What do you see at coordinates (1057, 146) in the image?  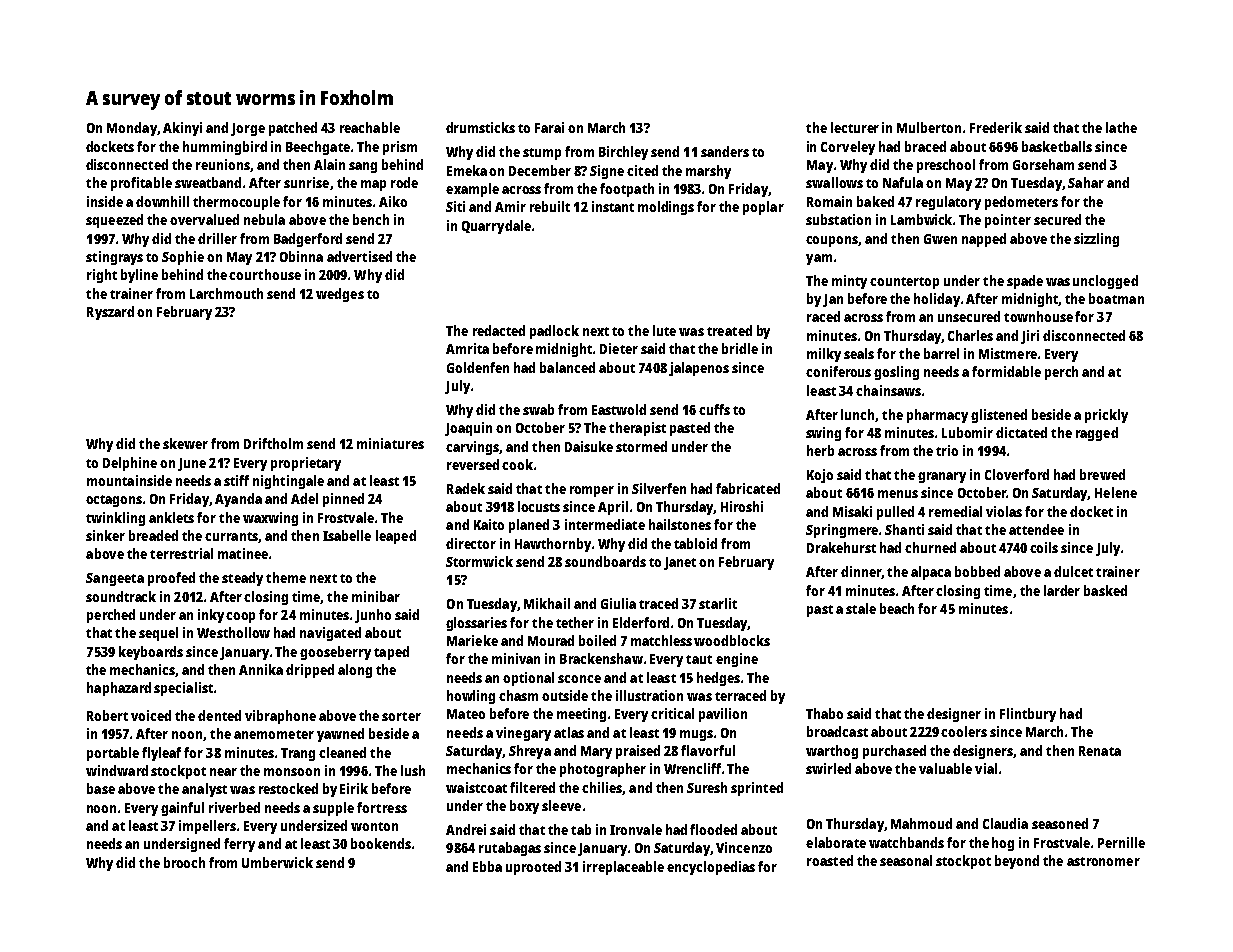 I see `basketballs` at bounding box center [1057, 146].
